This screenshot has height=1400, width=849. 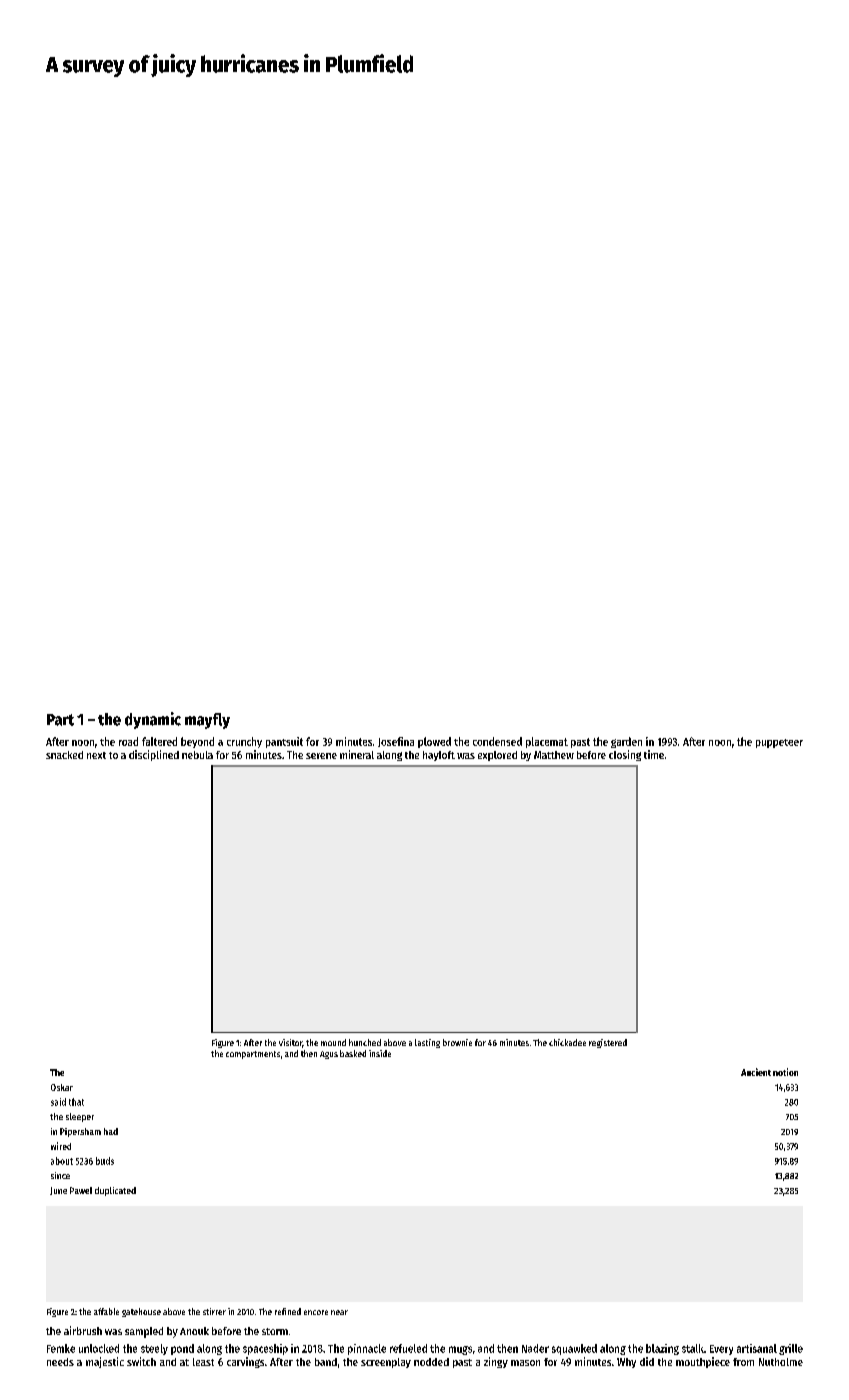 What do you see at coordinates (779, 743) in the screenshot?
I see `puppeteer` at bounding box center [779, 743].
